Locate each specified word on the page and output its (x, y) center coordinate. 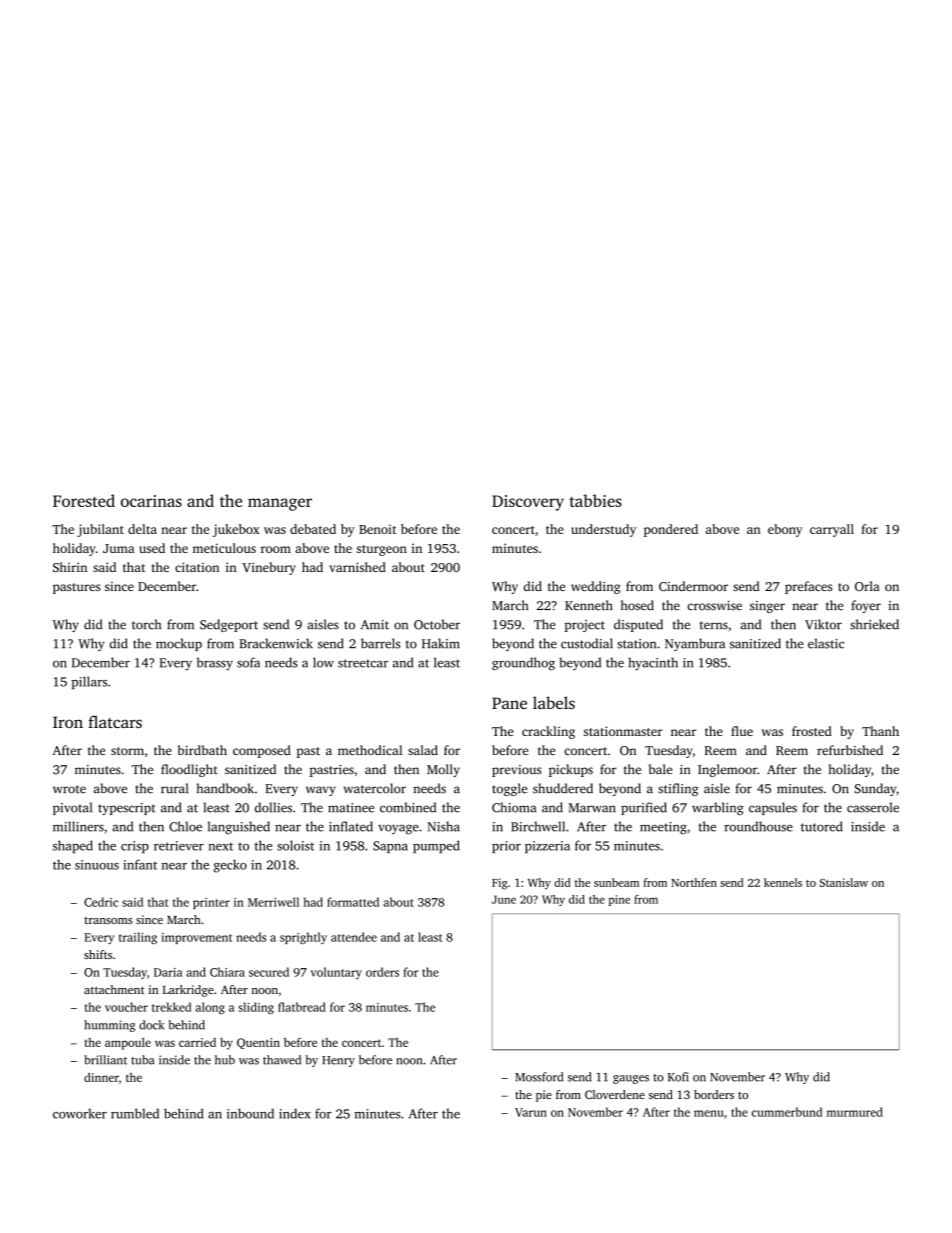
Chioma (514, 807)
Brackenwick (276, 643)
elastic (826, 643)
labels (554, 702)
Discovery (528, 503)
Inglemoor (727, 770)
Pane (509, 703)
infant (140, 864)
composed (262, 751)
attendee (354, 937)
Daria (168, 972)
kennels (783, 882)
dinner (101, 1077)
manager (280, 504)
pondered (671, 530)
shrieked (874, 624)
